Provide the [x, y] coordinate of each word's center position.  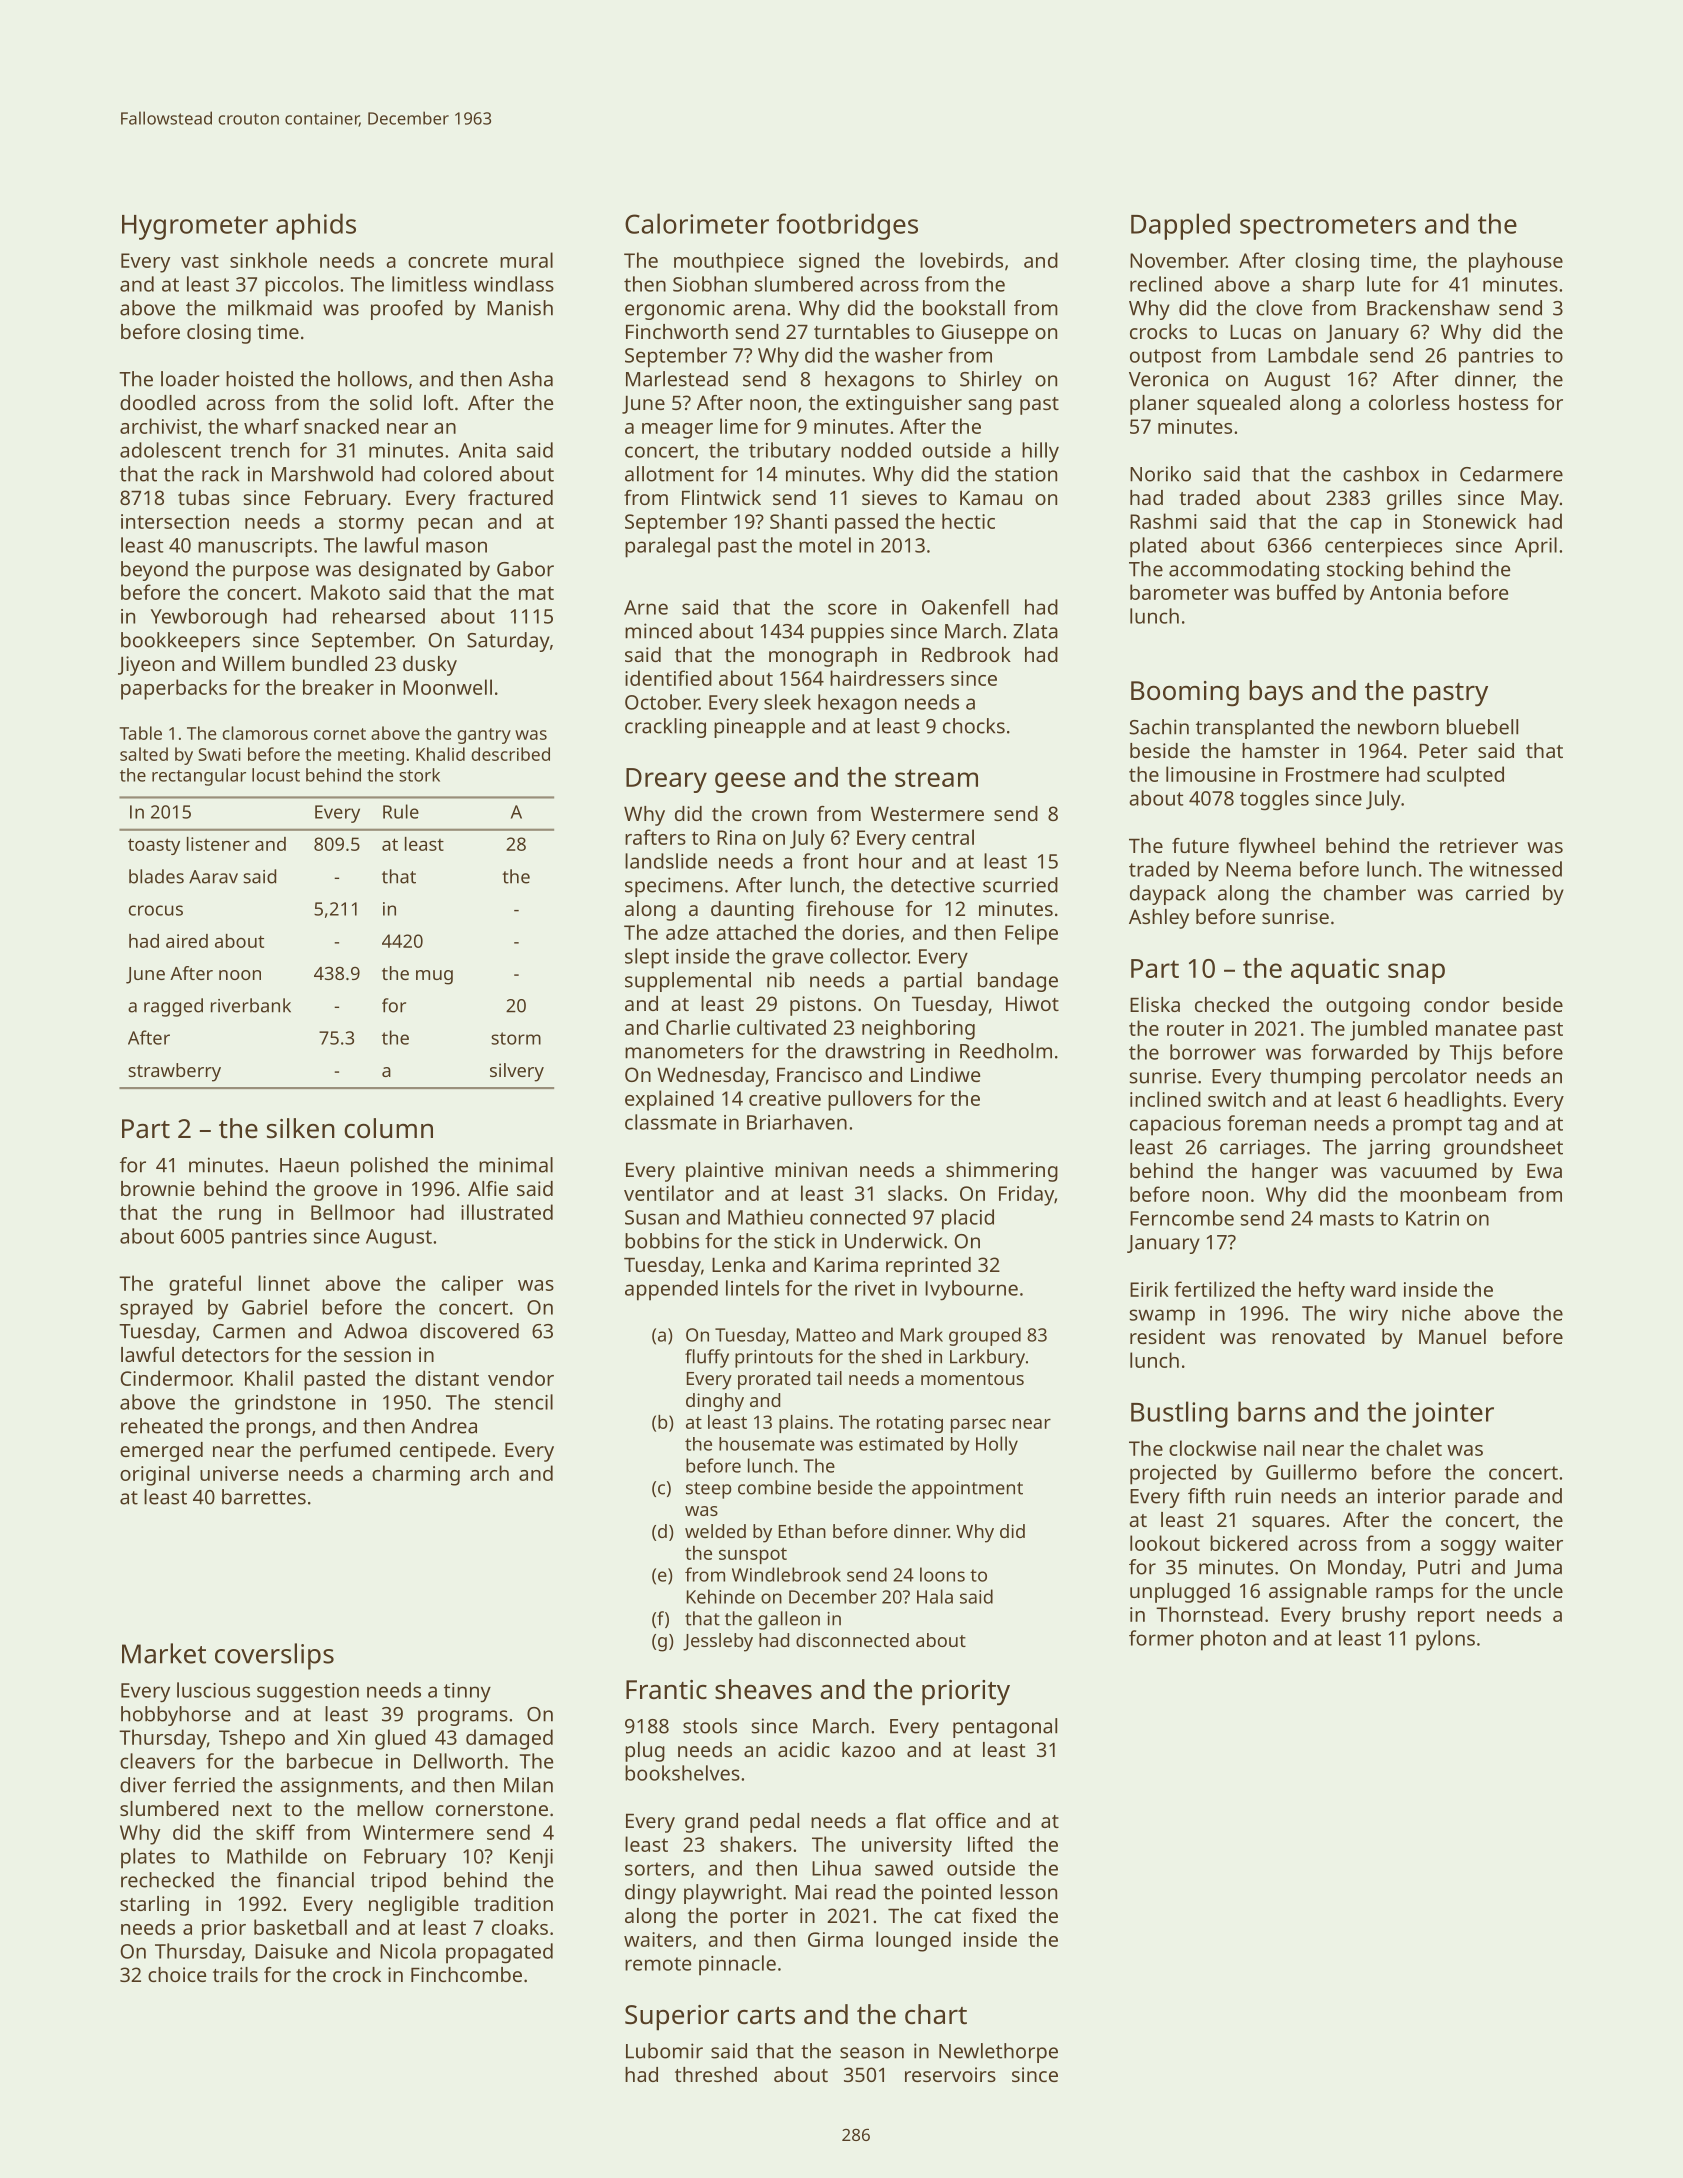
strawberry [174, 1072]
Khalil [269, 1378]
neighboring [918, 1029]
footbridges [847, 226]
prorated [774, 1380]
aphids [316, 226]
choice [177, 1974]
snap [1416, 973]
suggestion [308, 1693]
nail [1279, 1448]
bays [1276, 693]
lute [1383, 284]
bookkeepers [180, 642]
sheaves [763, 1689]
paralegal [667, 547]
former [1161, 1638]
